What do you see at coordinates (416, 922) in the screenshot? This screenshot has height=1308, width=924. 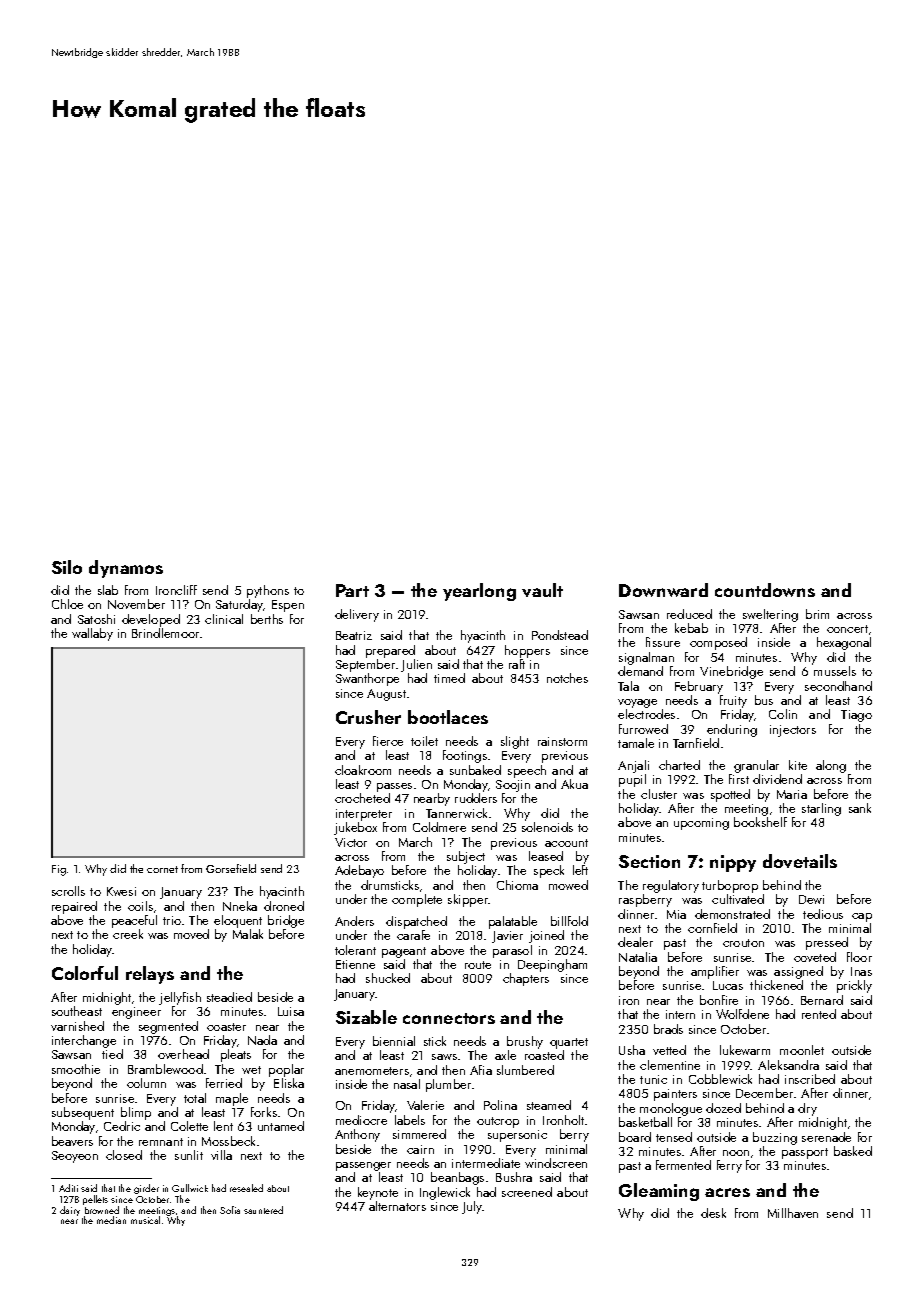 I see `dispatched` at bounding box center [416, 922].
